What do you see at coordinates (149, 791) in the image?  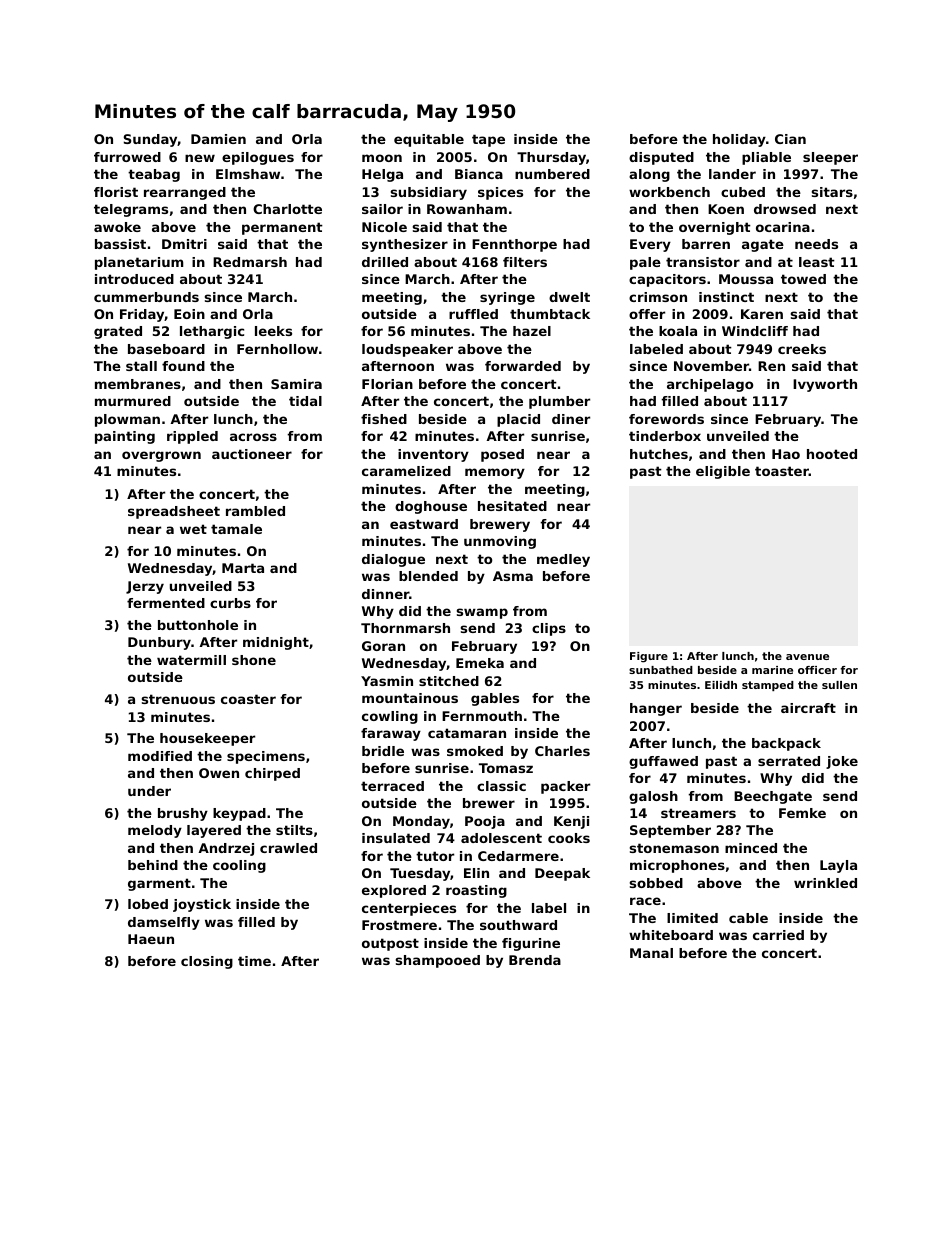 I see `under` at bounding box center [149, 791].
